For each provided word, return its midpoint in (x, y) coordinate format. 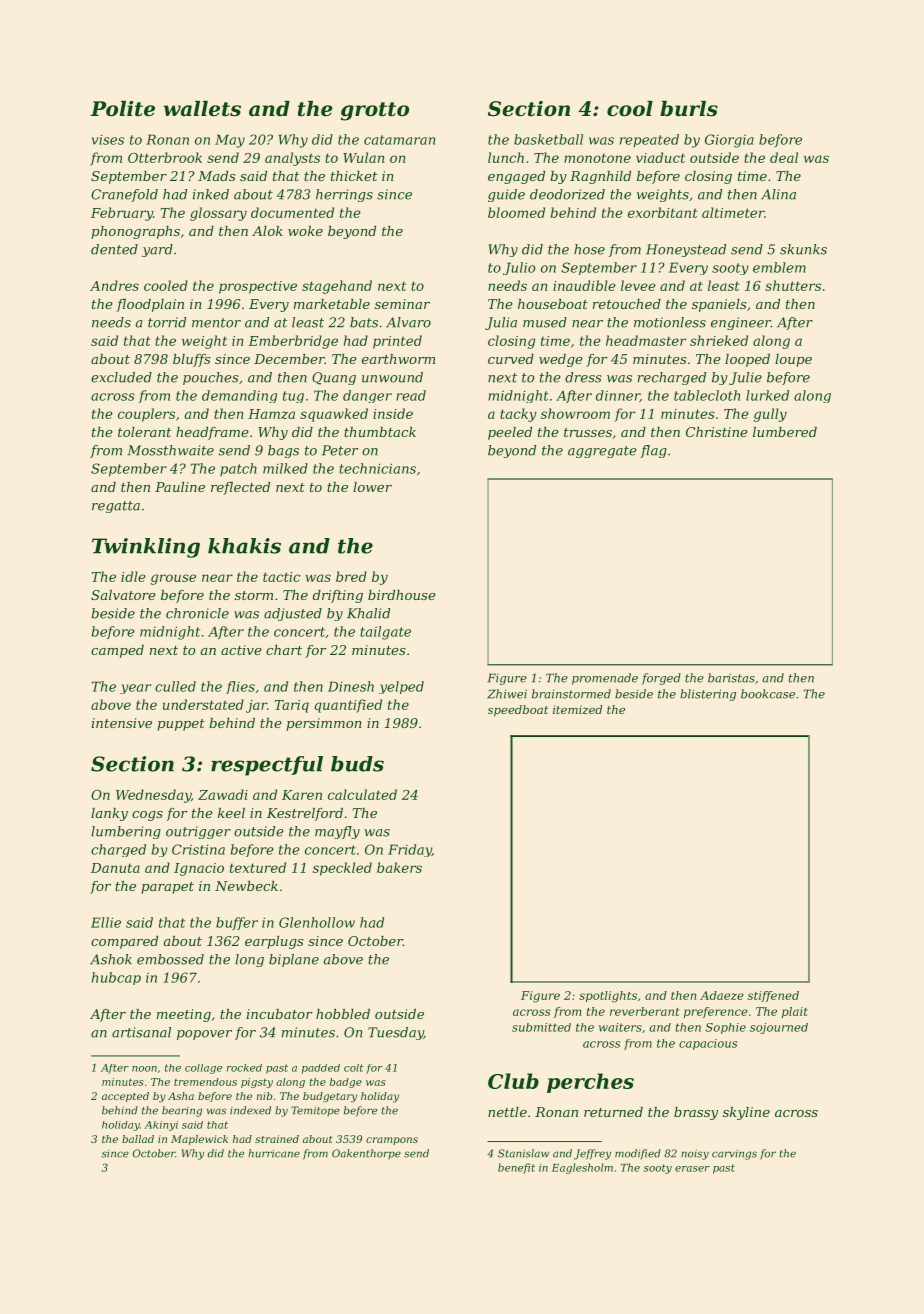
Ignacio (199, 869)
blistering (708, 695)
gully (770, 415)
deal (784, 157)
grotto (375, 111)
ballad (138, 1139)
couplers (146, 415)
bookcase (768, 694)
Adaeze (722, 995)
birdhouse (402, 595)
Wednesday (153, 796)
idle (133, 576)
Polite (122, 109)
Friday (410, 850)
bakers (399, 867)
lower (372, 487)
